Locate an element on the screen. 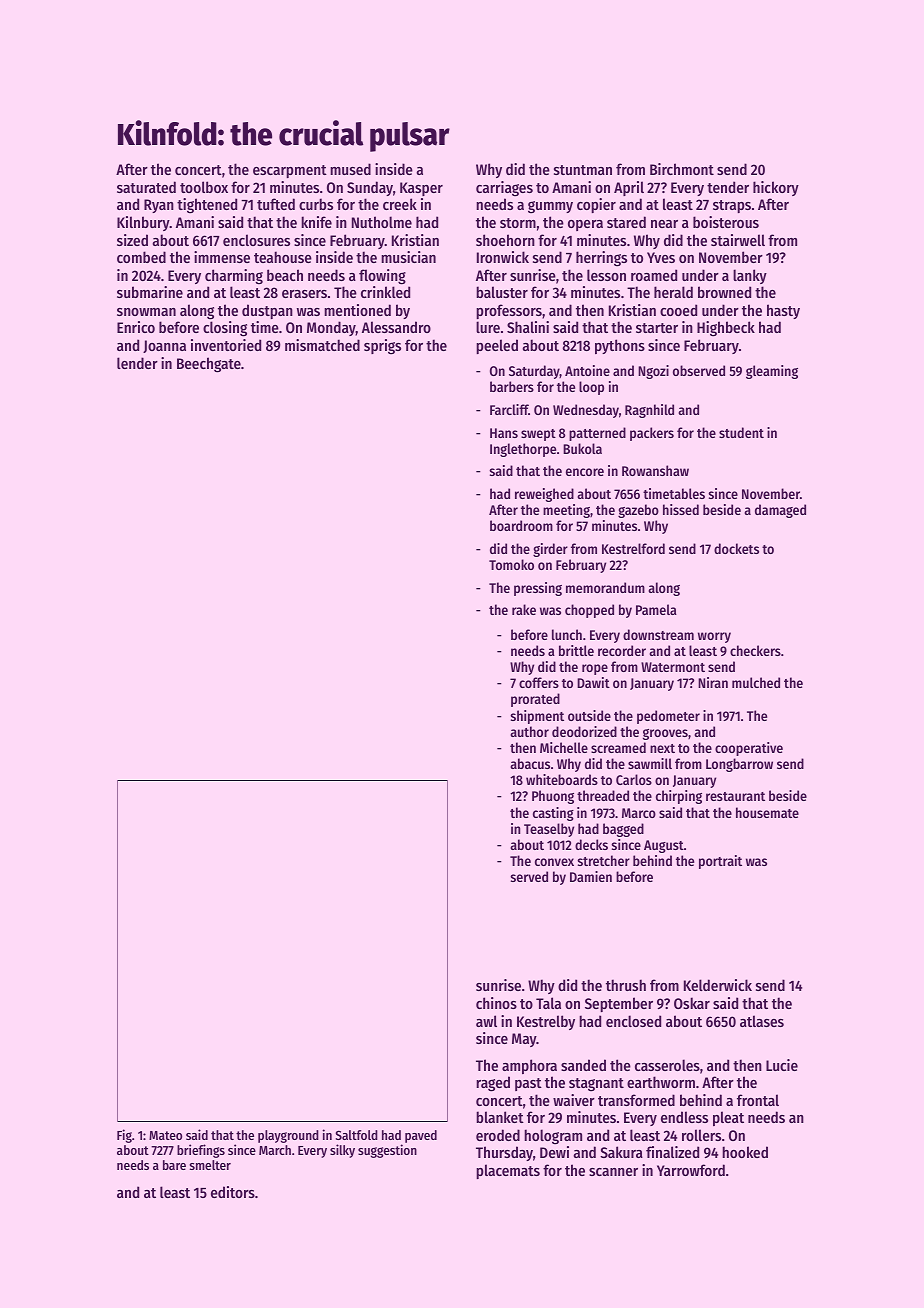 The height and width of the screenshot is (1308, 924). convex is located at coordinates (554, 862).
